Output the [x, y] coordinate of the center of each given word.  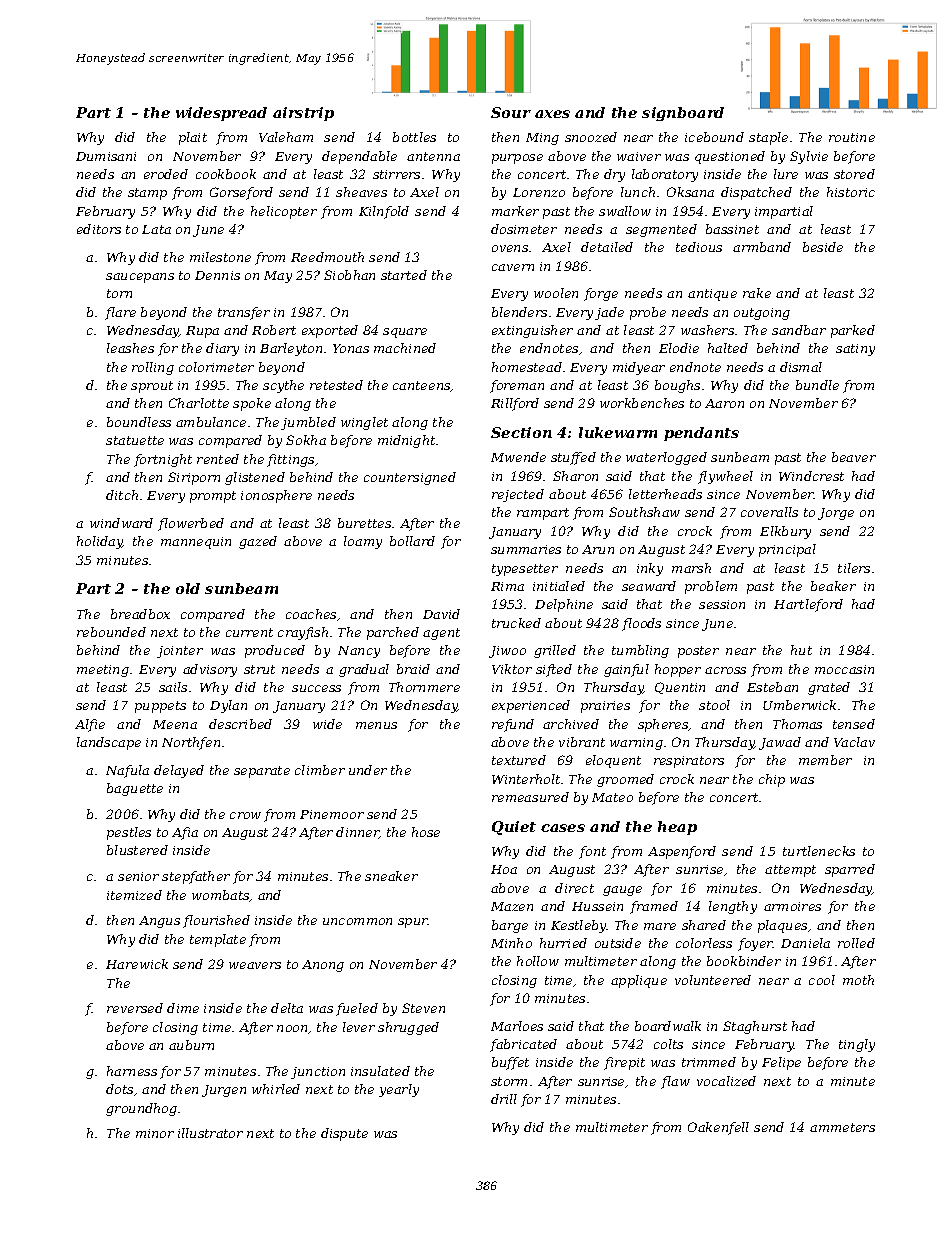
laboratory [665, 175]
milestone [220, 257]
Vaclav [854, 742]
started [404, 275]
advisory [210, 670]
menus [376, 725]
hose [426, 832]
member [825, 760]
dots [119, 1089]
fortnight [163, 460]
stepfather [196, 877]
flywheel [725, 477]
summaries [526, 549]
